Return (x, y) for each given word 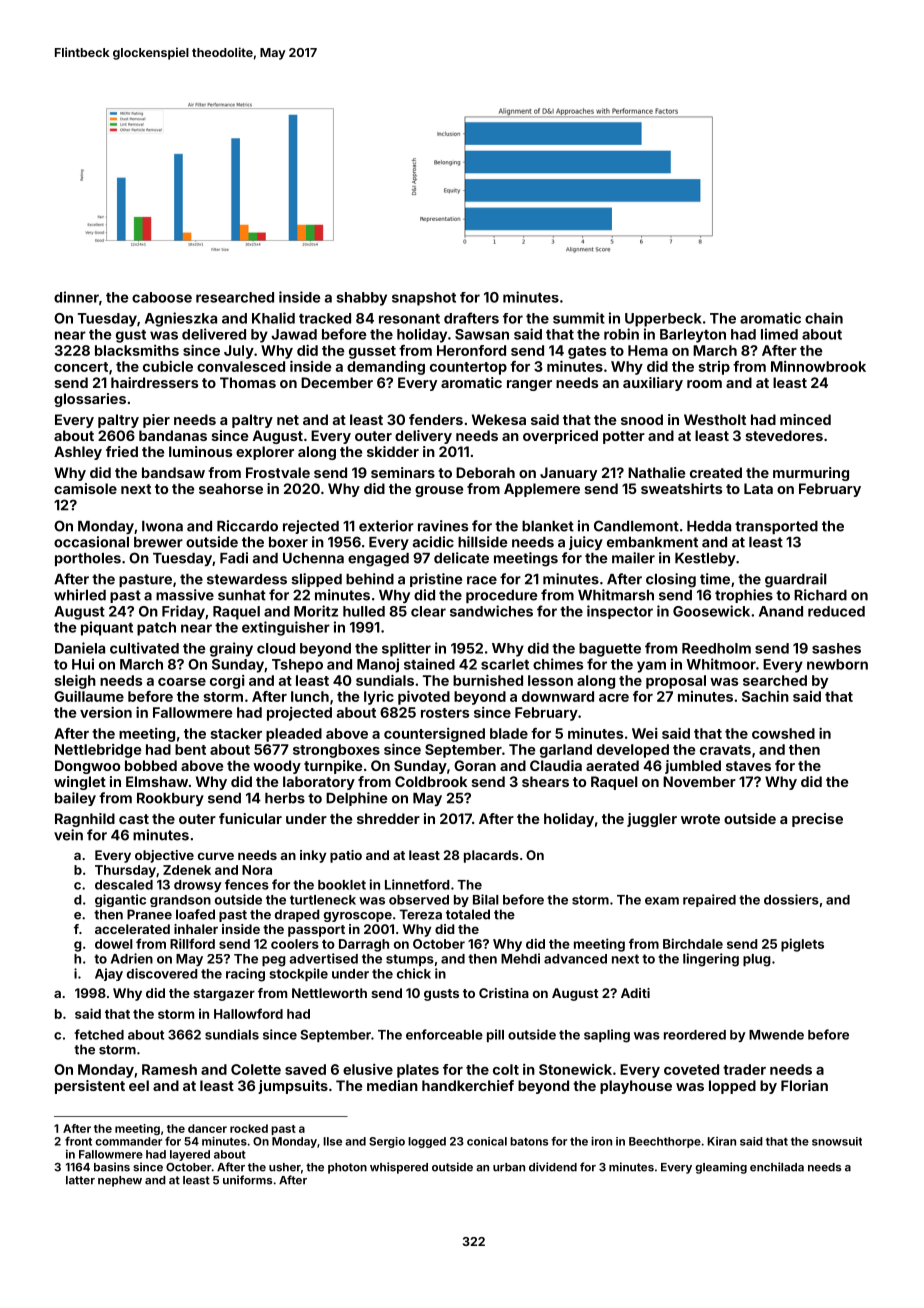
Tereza (420, 914)
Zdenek (187, 870)
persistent (90, 1087)
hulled (364, 611)
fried (122, 451)
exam (662, 901)
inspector (620, 612)
